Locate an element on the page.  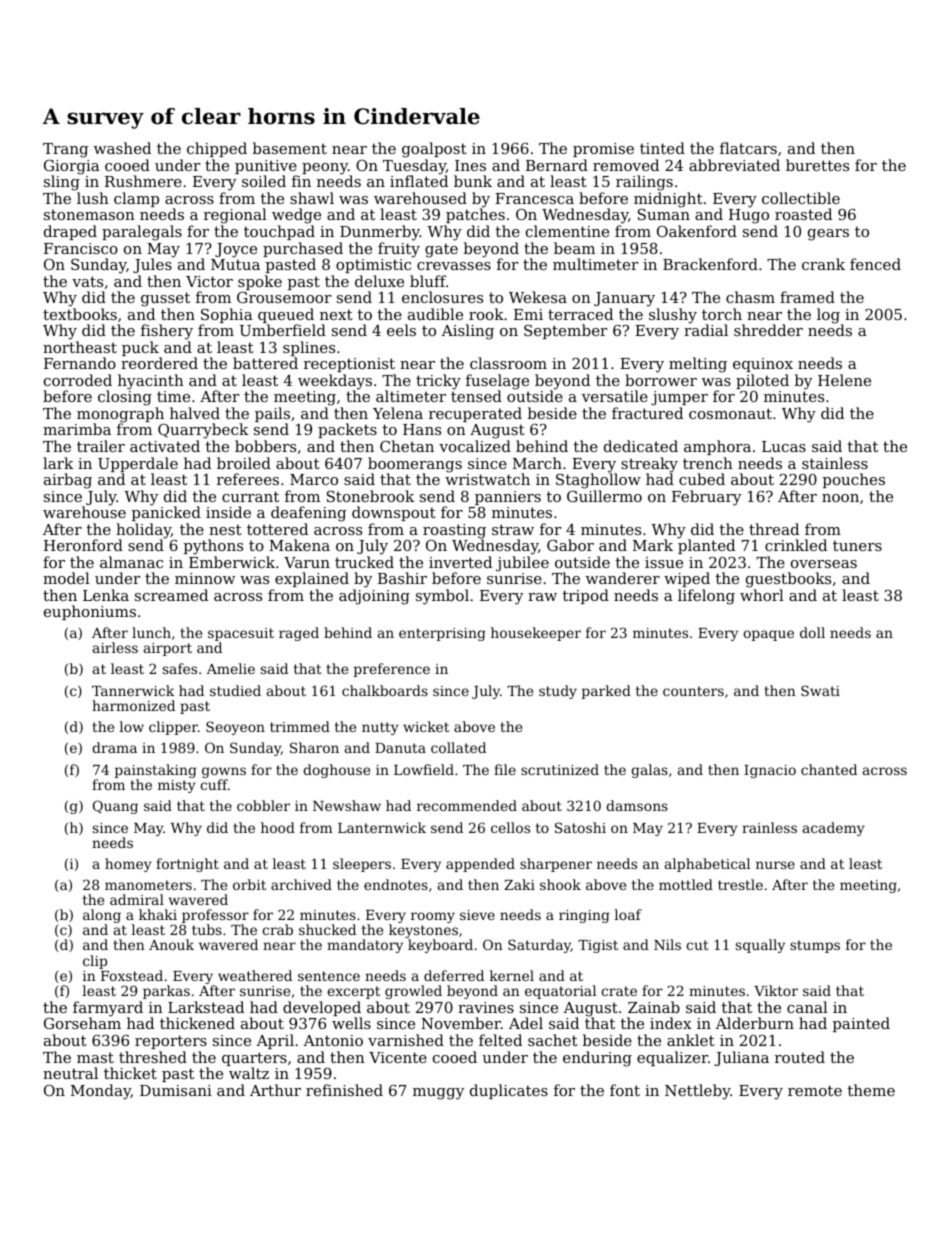
fuselage is located at coordinates (497, 382).
